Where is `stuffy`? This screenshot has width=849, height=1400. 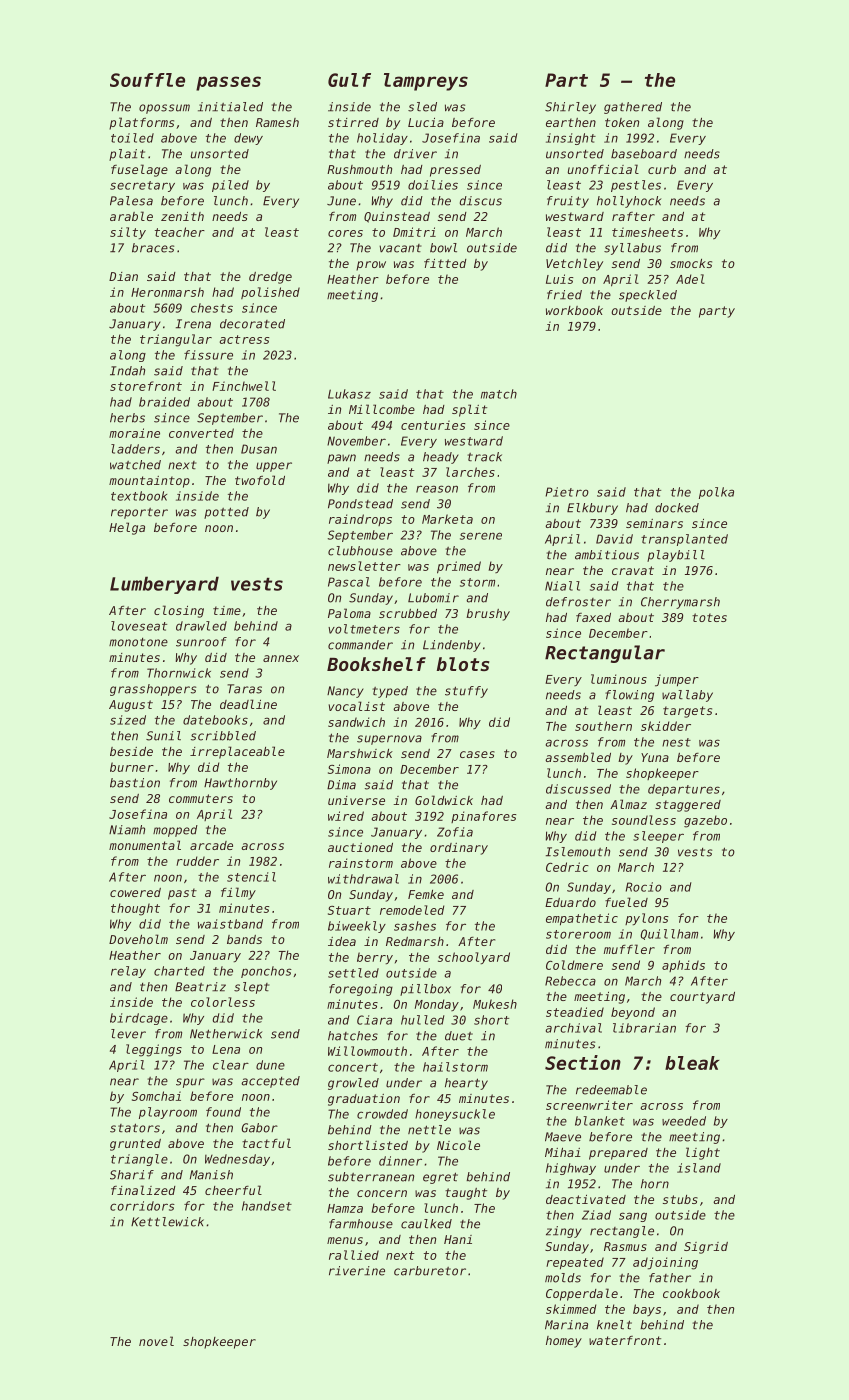 stuffy is located at coordinates (466, 692).
